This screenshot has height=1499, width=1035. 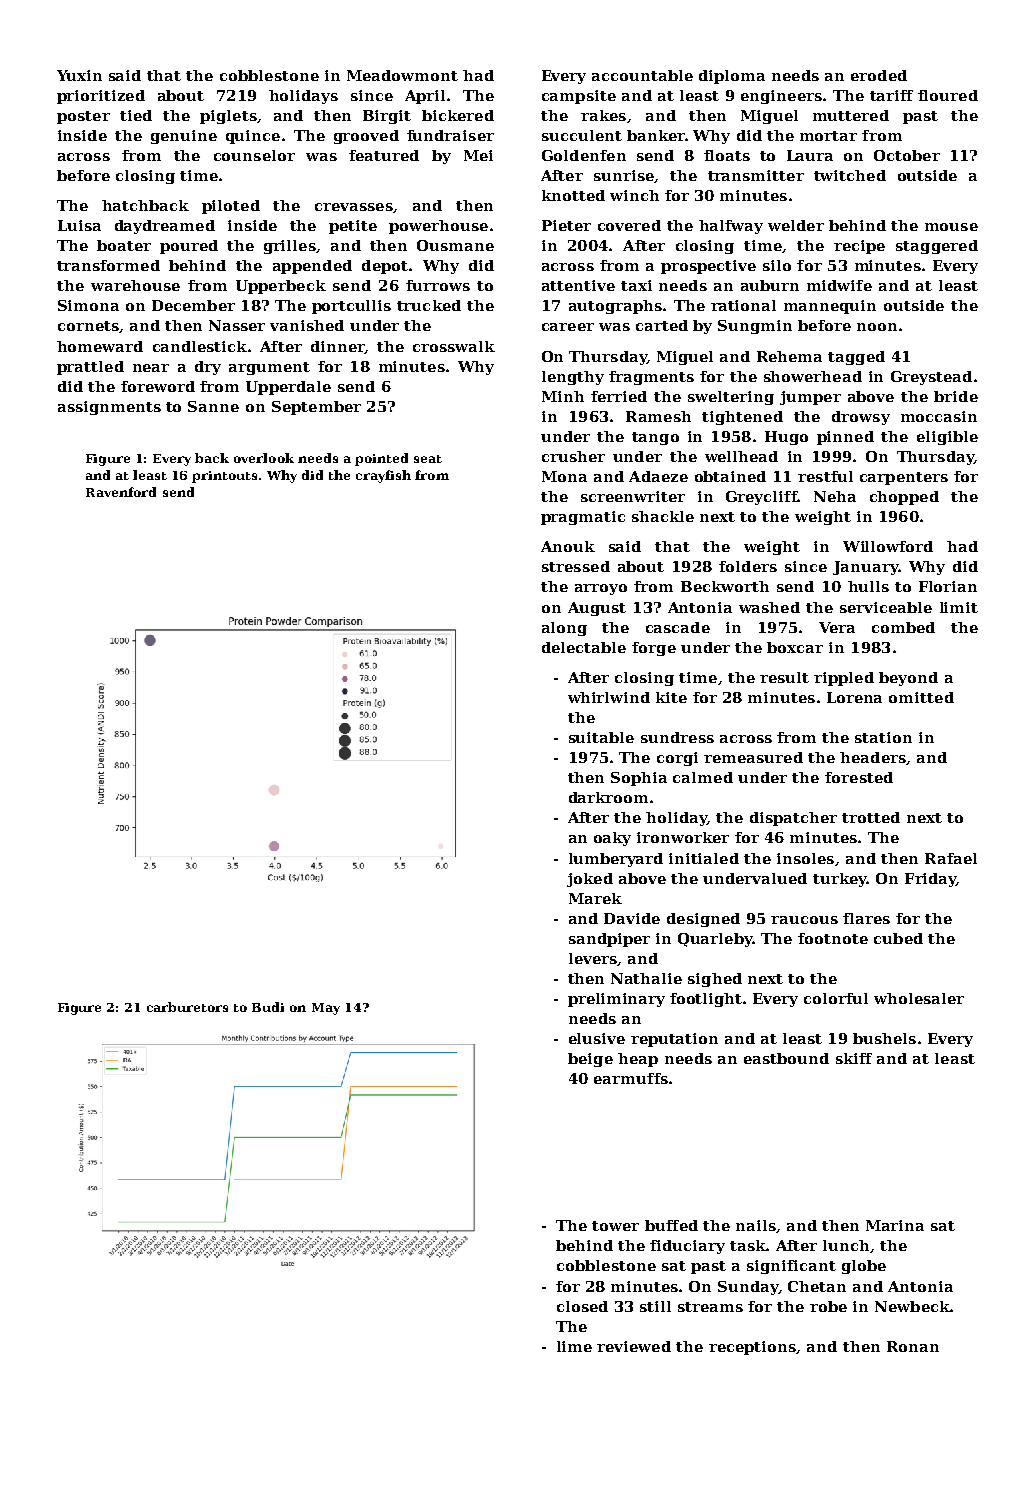 What do you see at coordinates (568, 546) in the screenshot?
I see `Anouk` at bounding box center [568, 546].
